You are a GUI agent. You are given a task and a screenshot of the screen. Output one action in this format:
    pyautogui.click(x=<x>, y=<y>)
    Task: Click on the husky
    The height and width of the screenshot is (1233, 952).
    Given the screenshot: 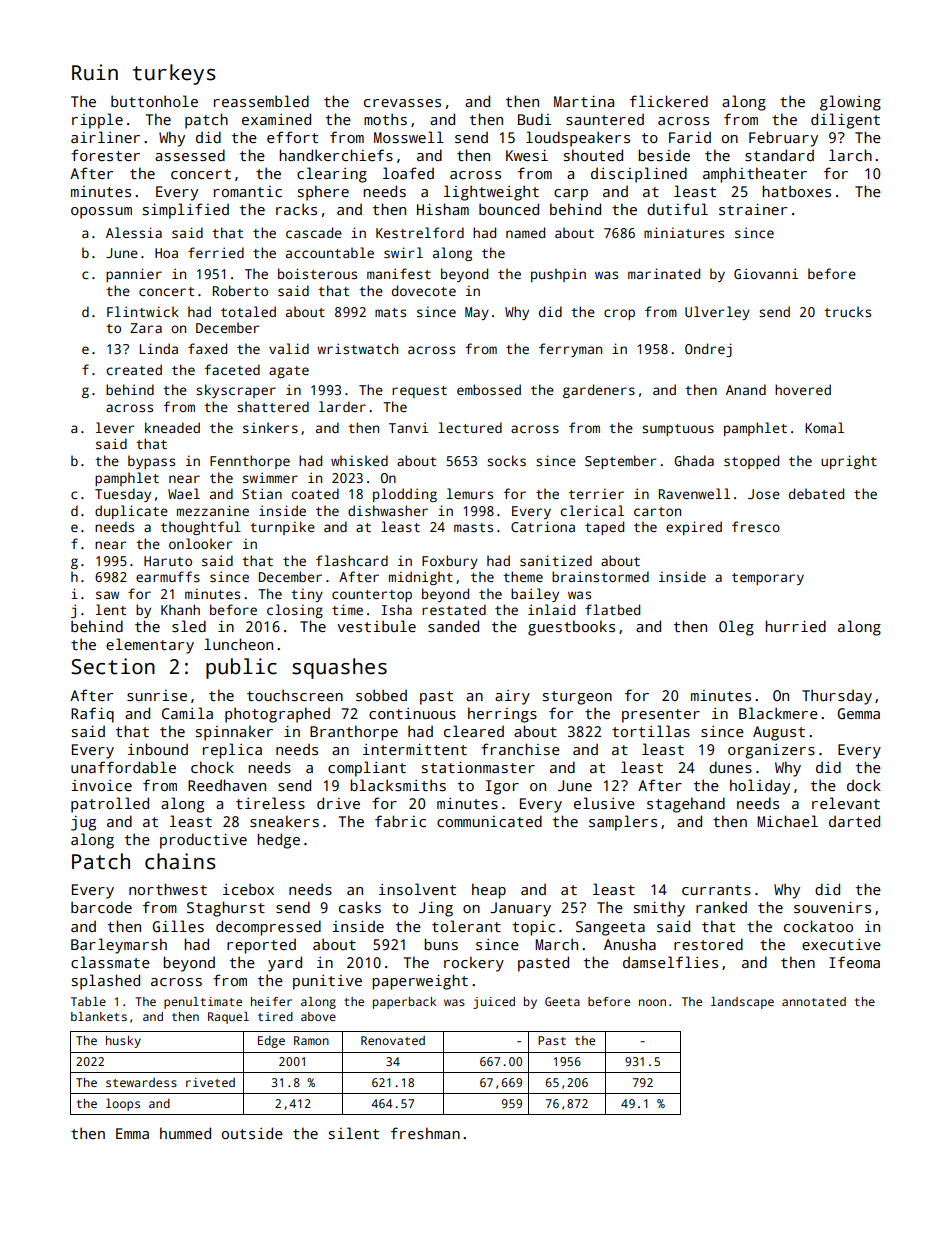 What is the action you would take?
    pyautogui.click(x=123, y=1041)
